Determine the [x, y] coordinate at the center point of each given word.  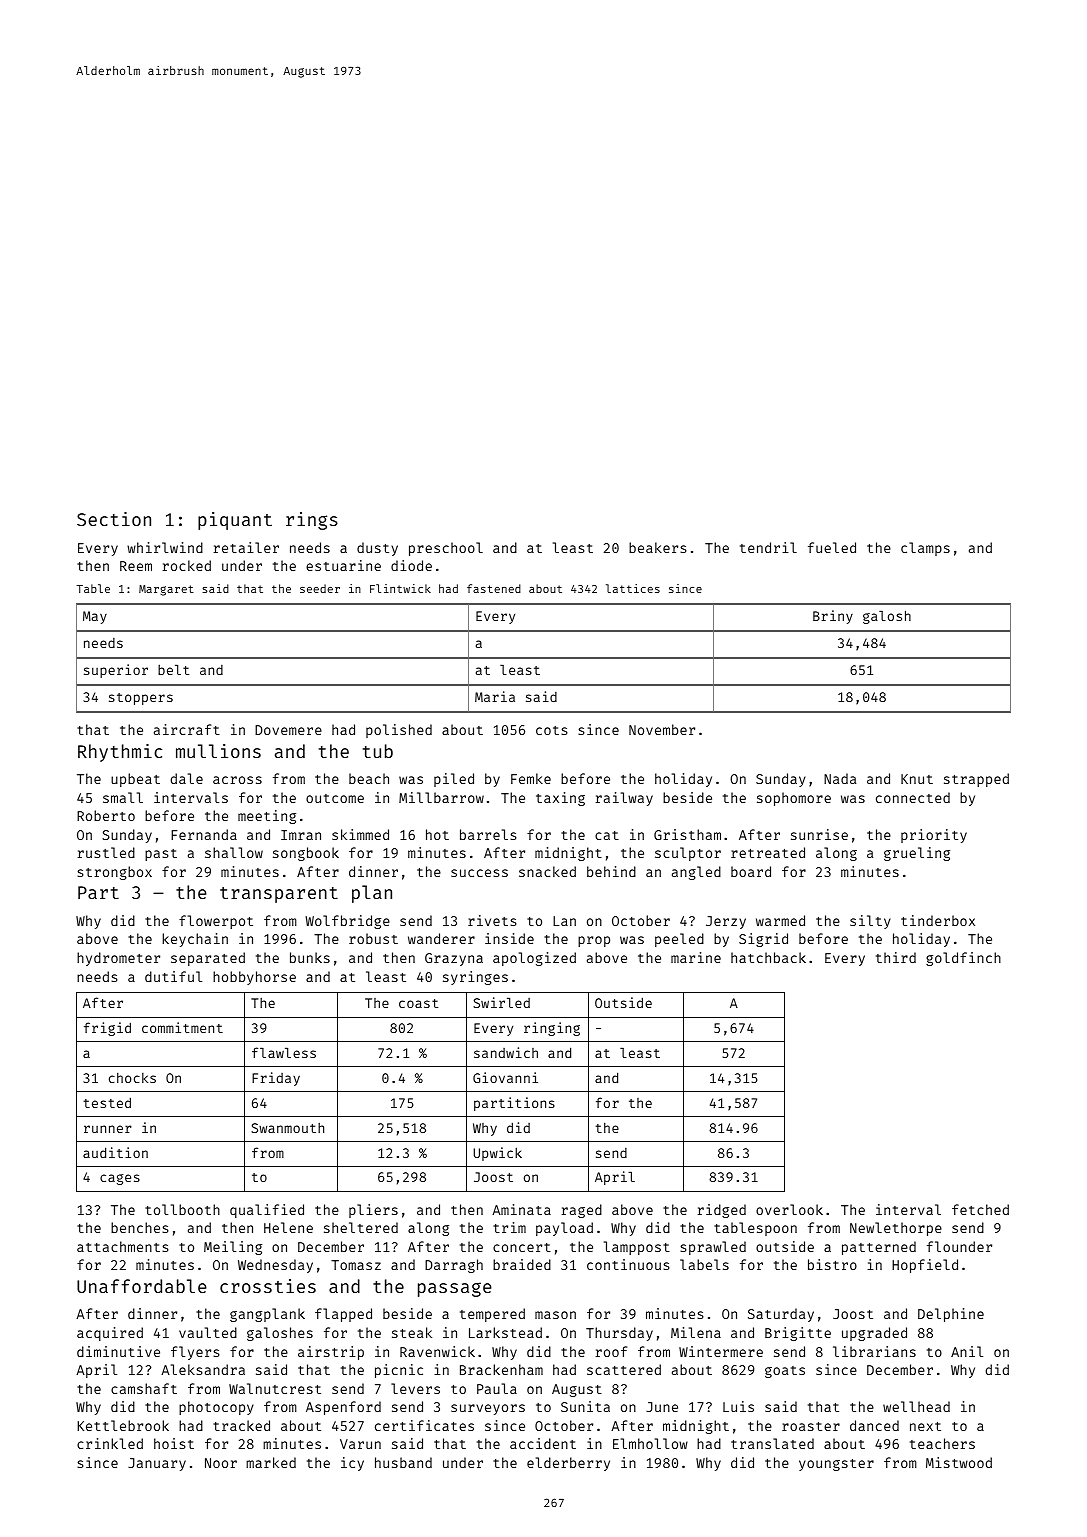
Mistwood [959, 1462]
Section [114, 519]
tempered [492, 1315]
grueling [917, 854]
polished [399, 731]
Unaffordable [142, 1286]
